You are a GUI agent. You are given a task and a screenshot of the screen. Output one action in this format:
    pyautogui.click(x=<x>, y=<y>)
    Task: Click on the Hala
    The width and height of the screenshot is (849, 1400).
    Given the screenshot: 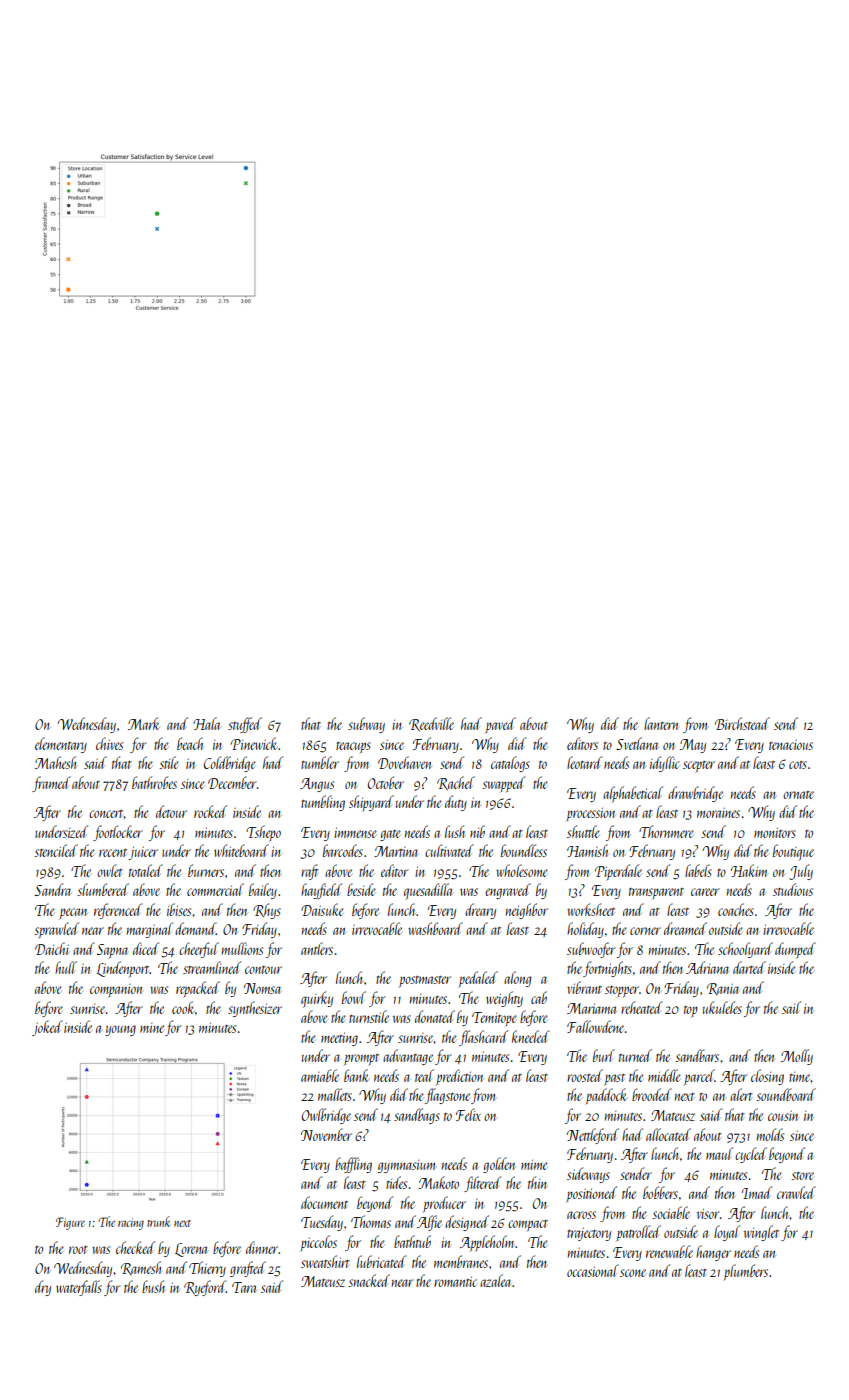 What is the action you would take?
    pyautogui.click(x=206, y=723)
